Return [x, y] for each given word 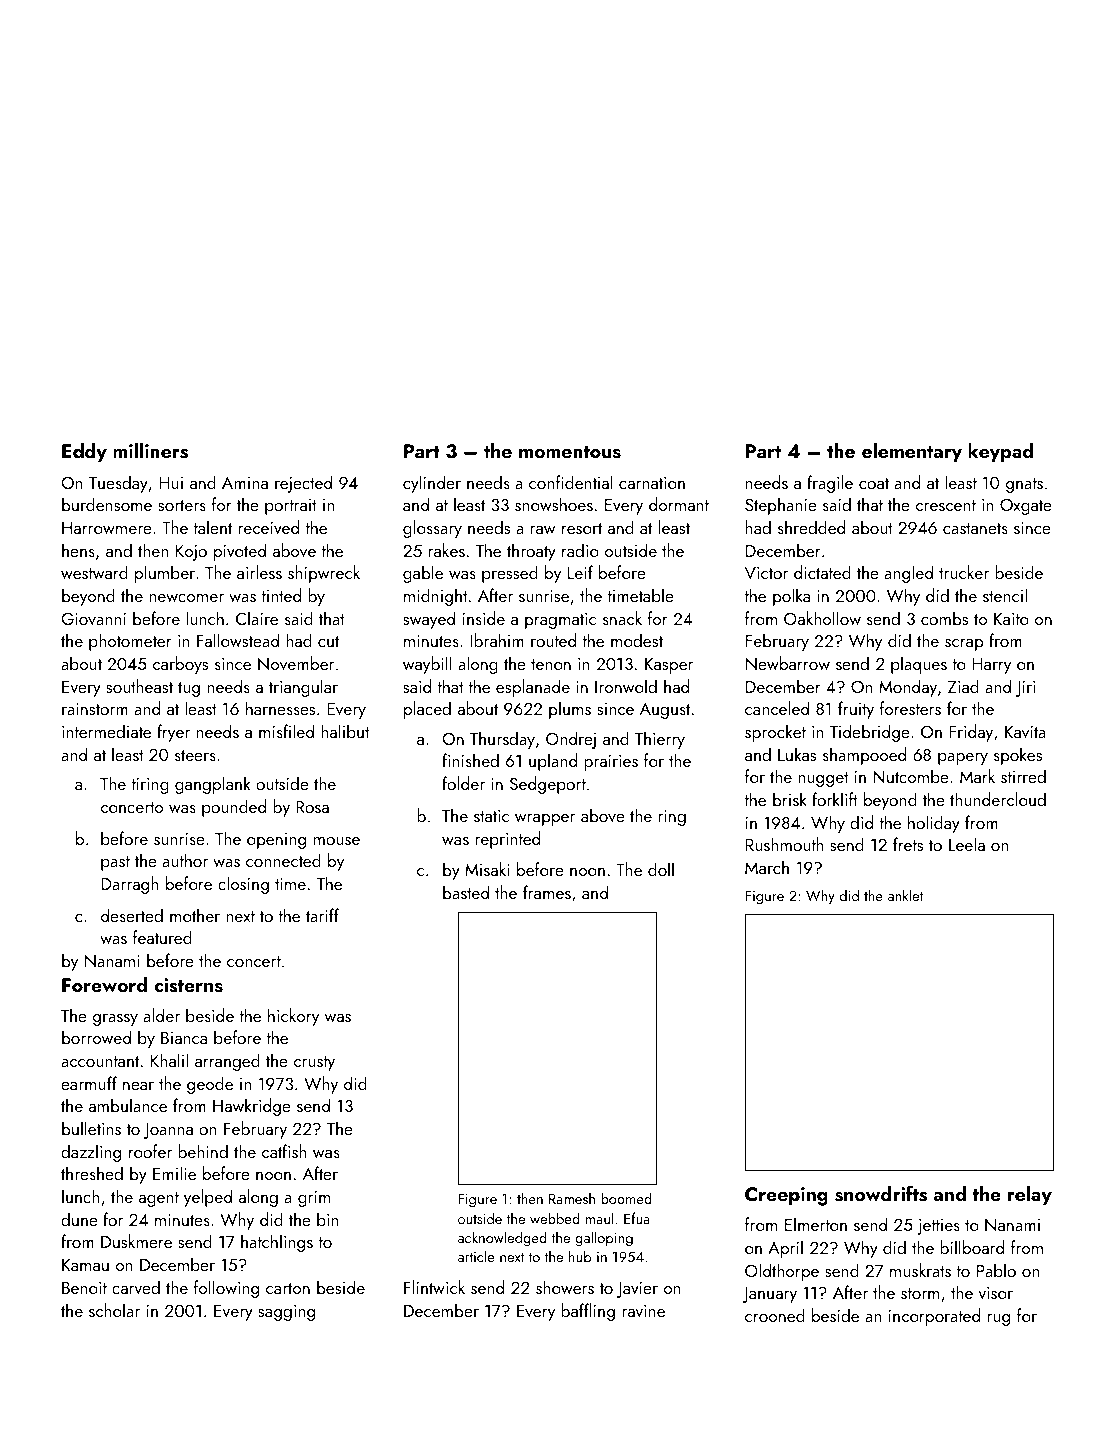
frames [547, 892]
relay [1030, 1196]
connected [283, 860]
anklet [905, 895]
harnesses [280, 708]
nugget [824, 779]
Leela [967, 844]
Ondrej [571, 740]
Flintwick [434, 1287]
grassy [115, 1020]
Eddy [84, 453]
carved [136, 1287]
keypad [1000, 453]
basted [466, 892]
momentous [570, 452]
